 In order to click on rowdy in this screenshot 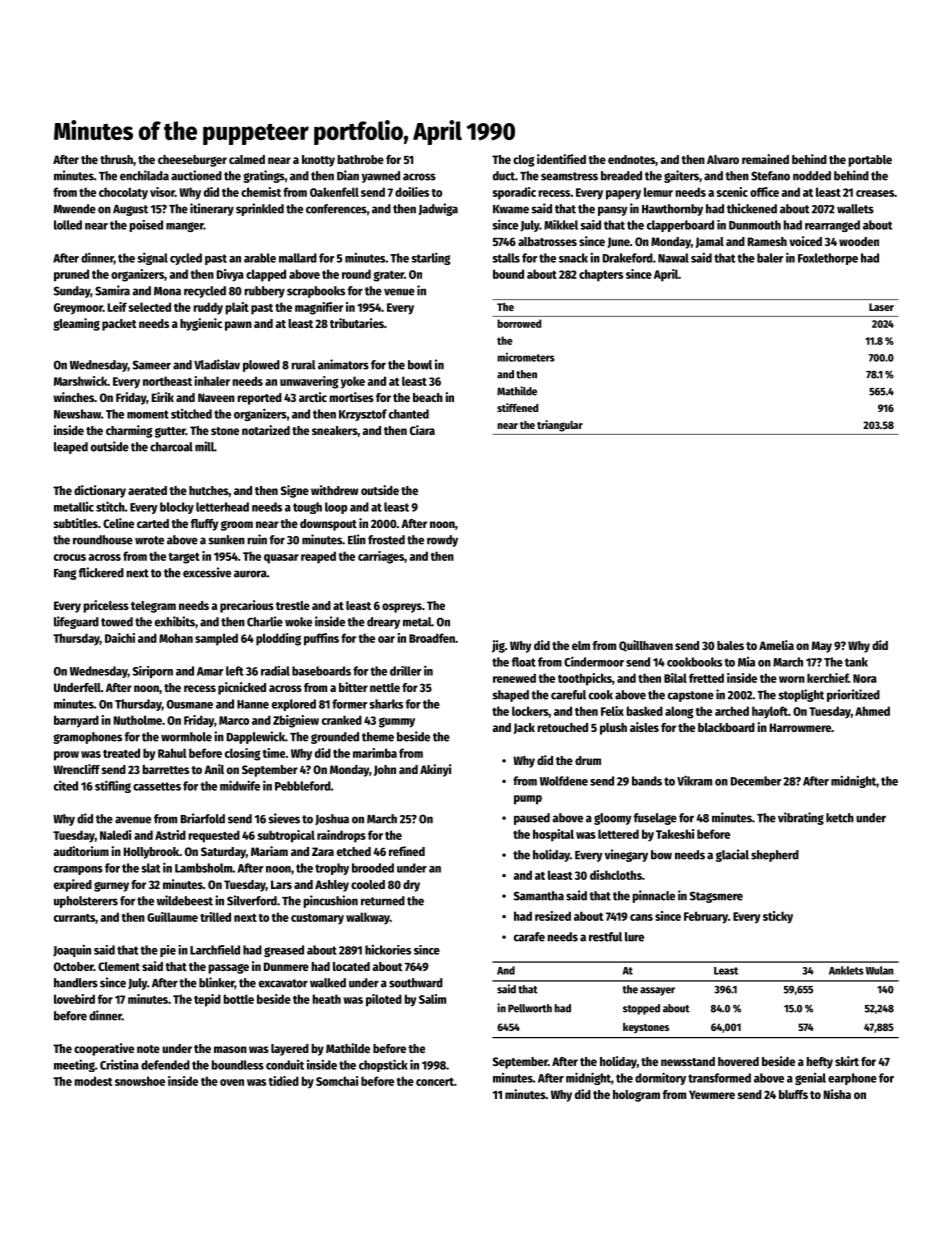, I will do `click(442, 541)`.
